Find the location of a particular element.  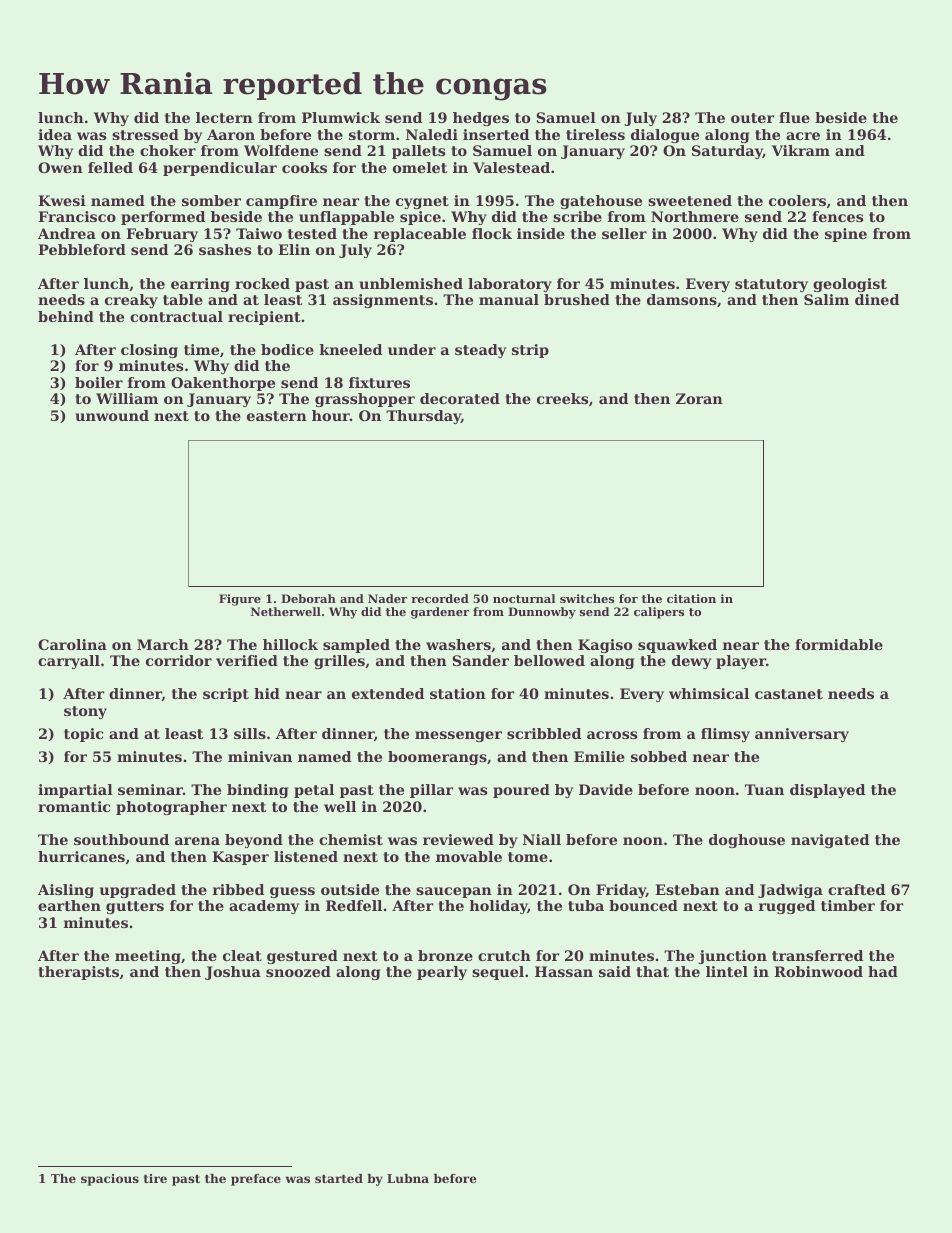

unwound is located at coordinates (112, 415).
